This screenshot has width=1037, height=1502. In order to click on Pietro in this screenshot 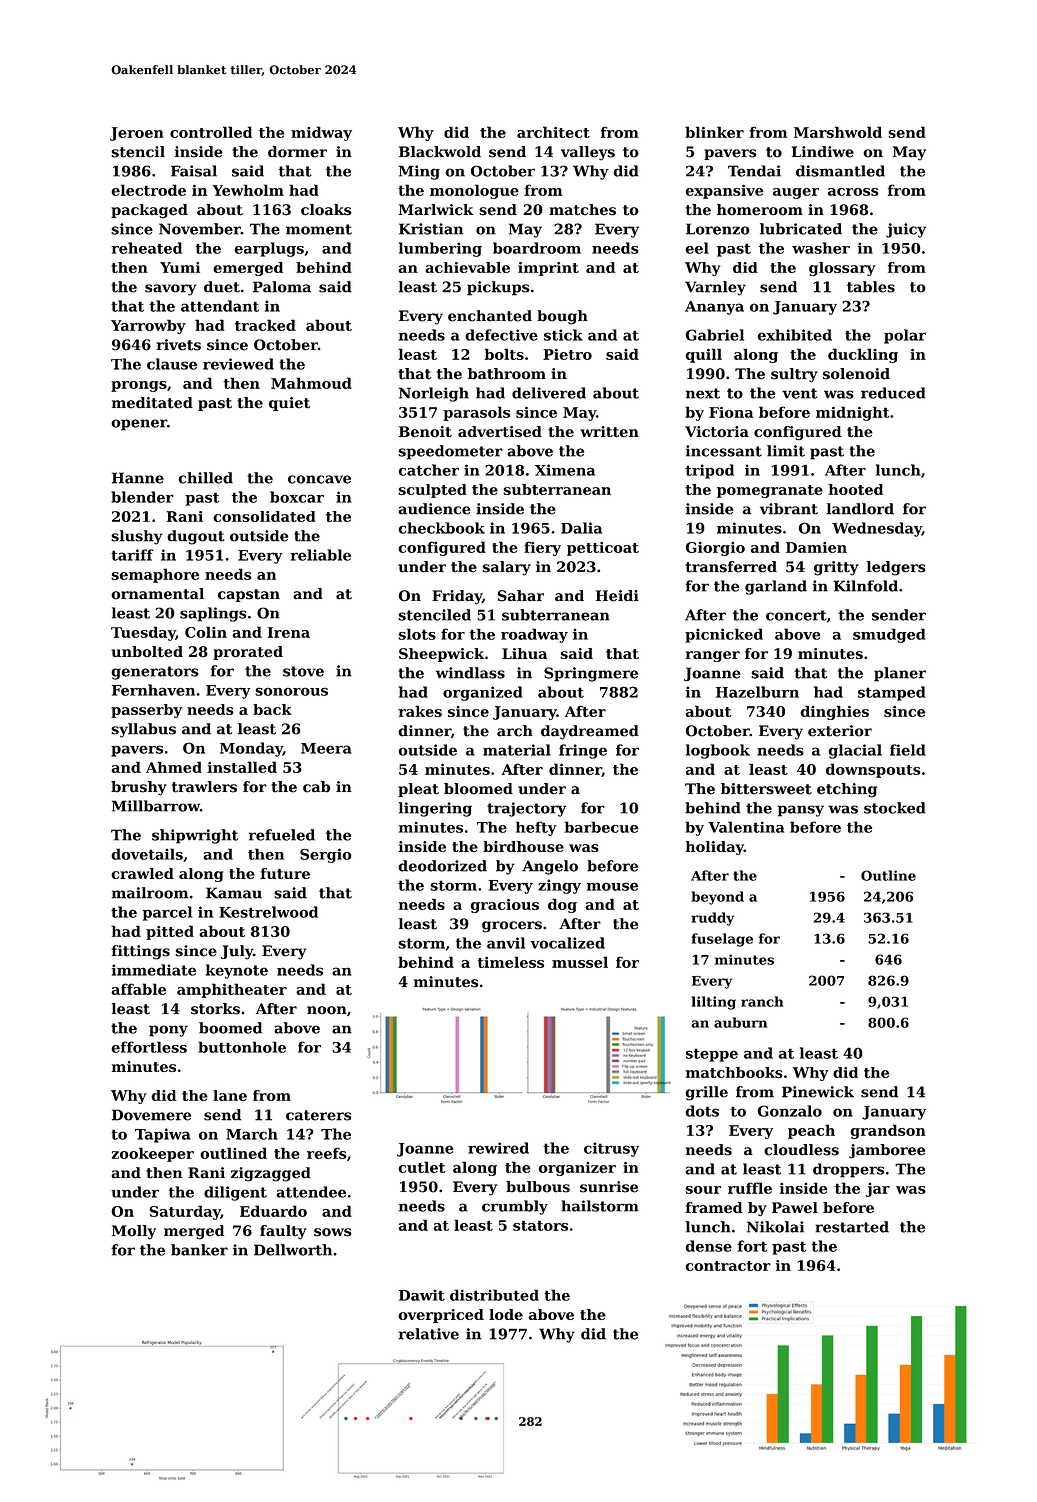, I will do `click(567, 354)`.
